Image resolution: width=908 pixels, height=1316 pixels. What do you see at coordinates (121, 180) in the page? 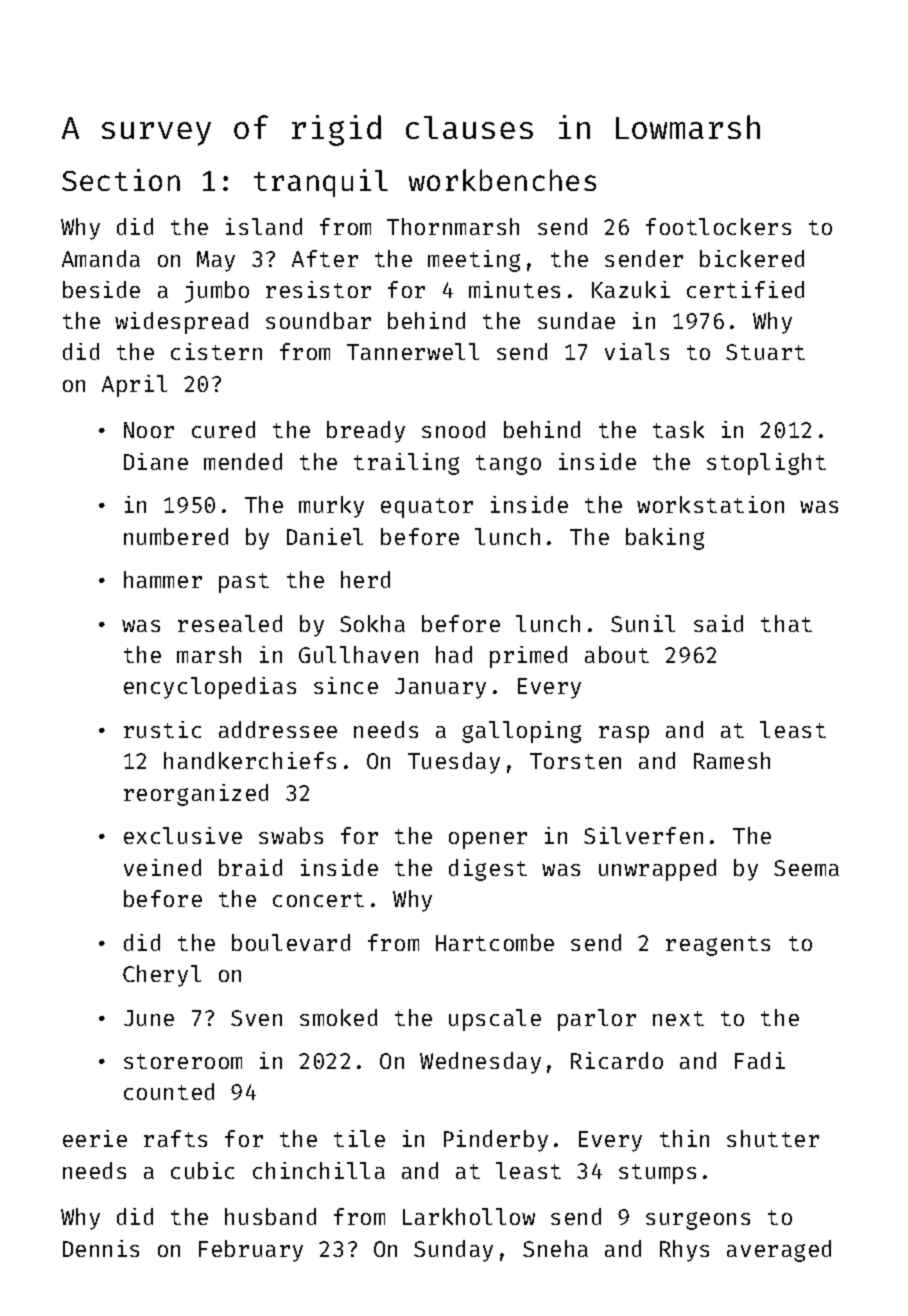
I see `Section` at bounding box center [121, 180].
